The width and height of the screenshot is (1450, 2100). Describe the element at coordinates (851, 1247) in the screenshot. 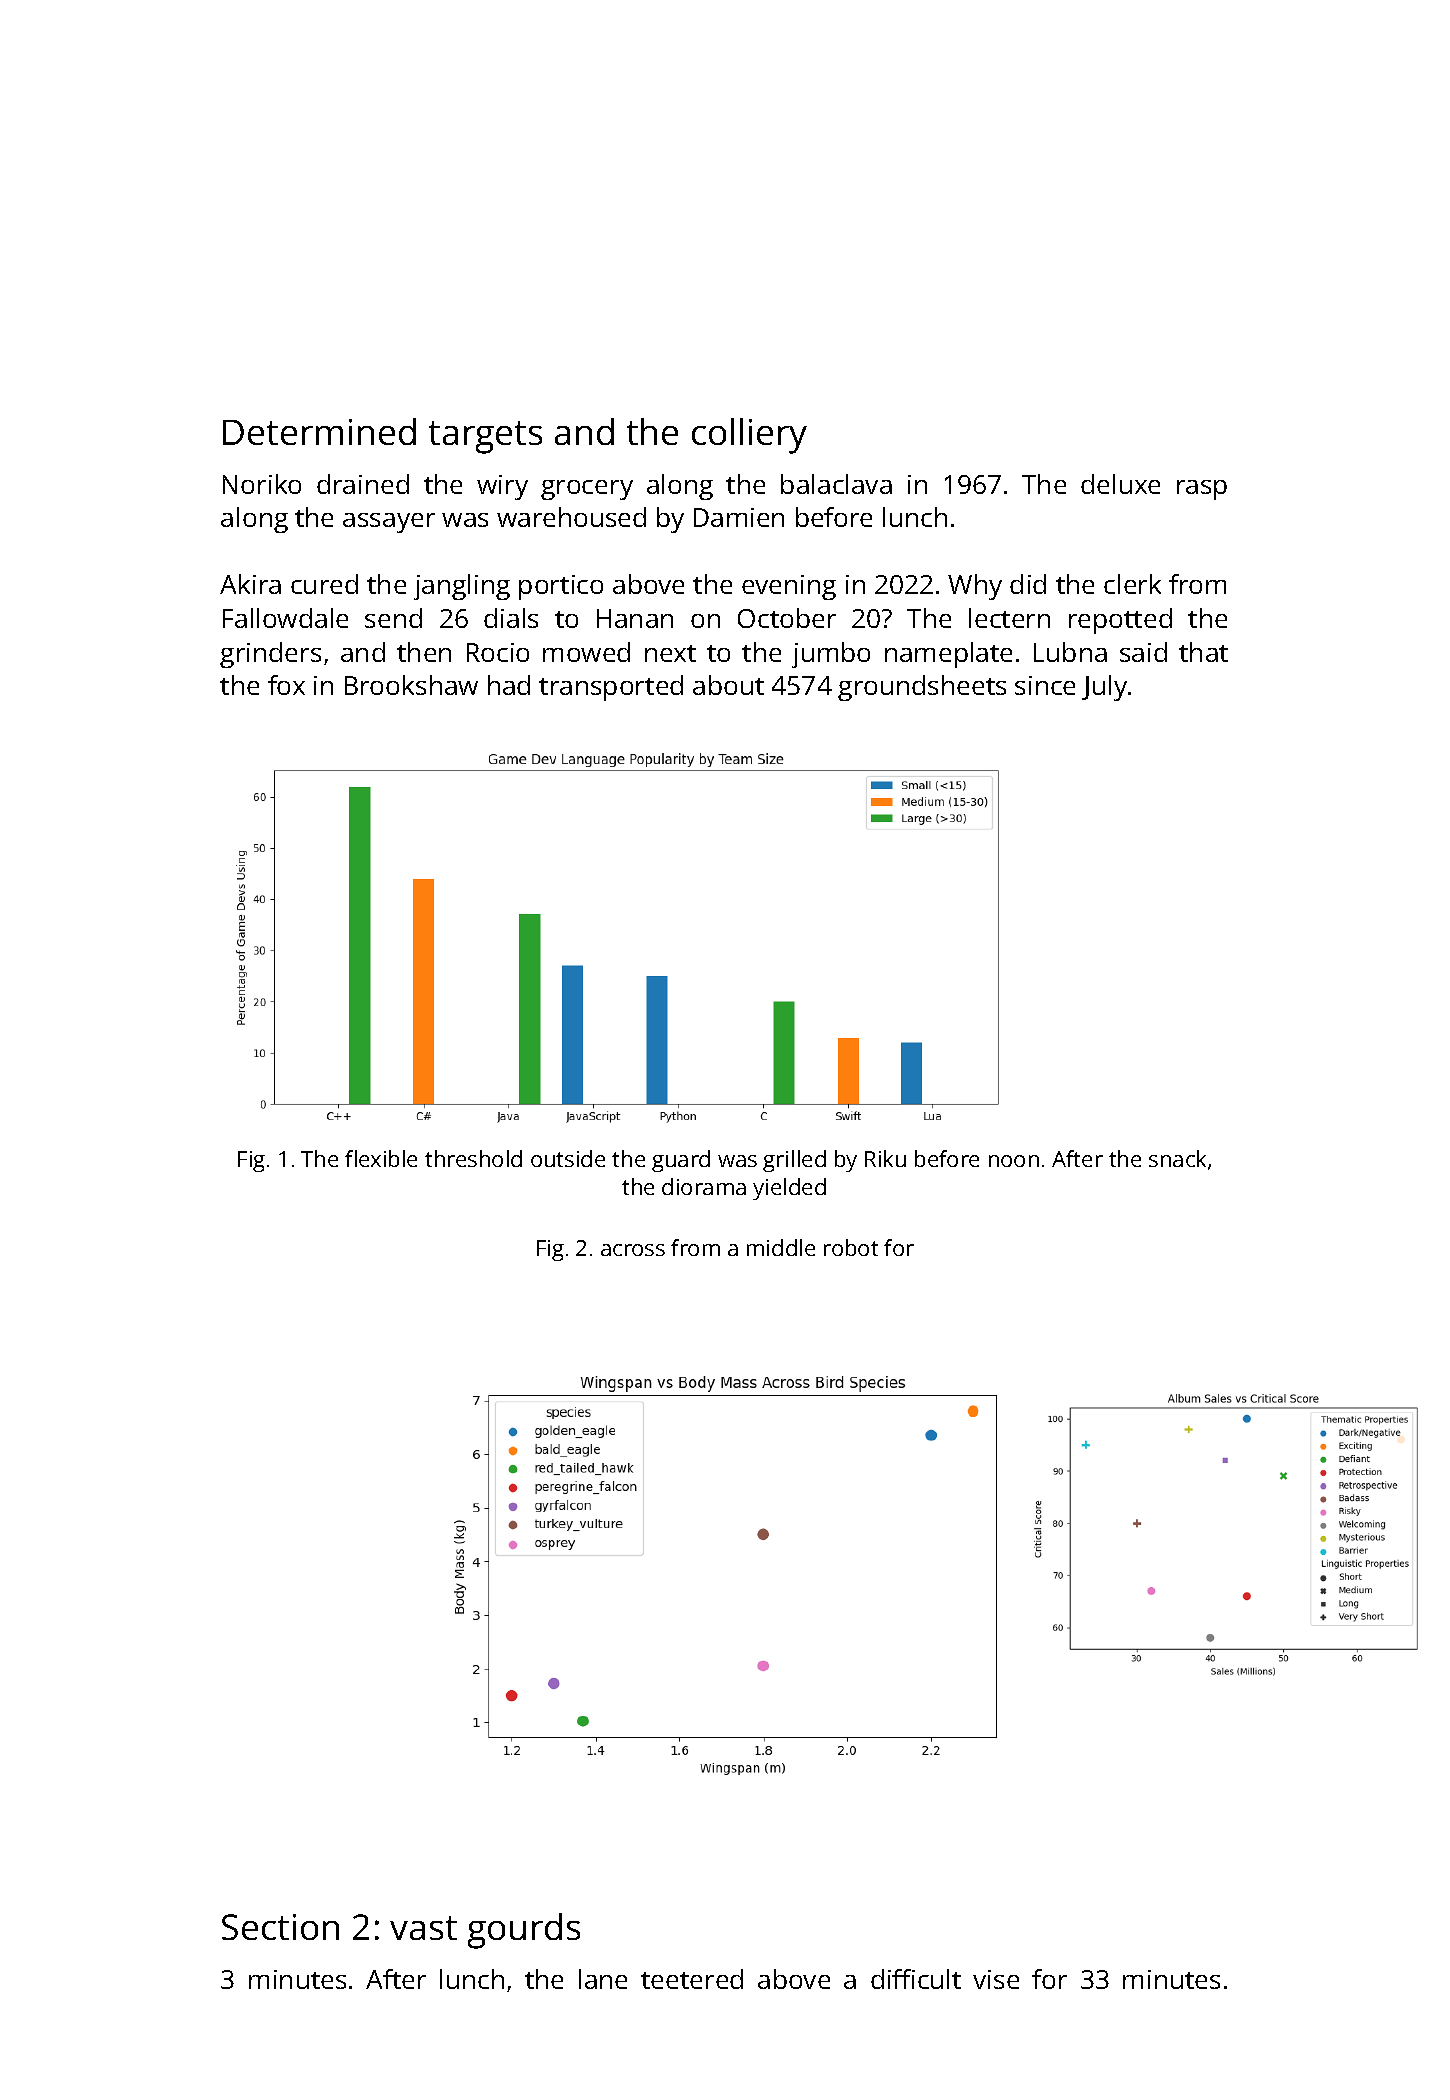

I see `robot` at that location.
